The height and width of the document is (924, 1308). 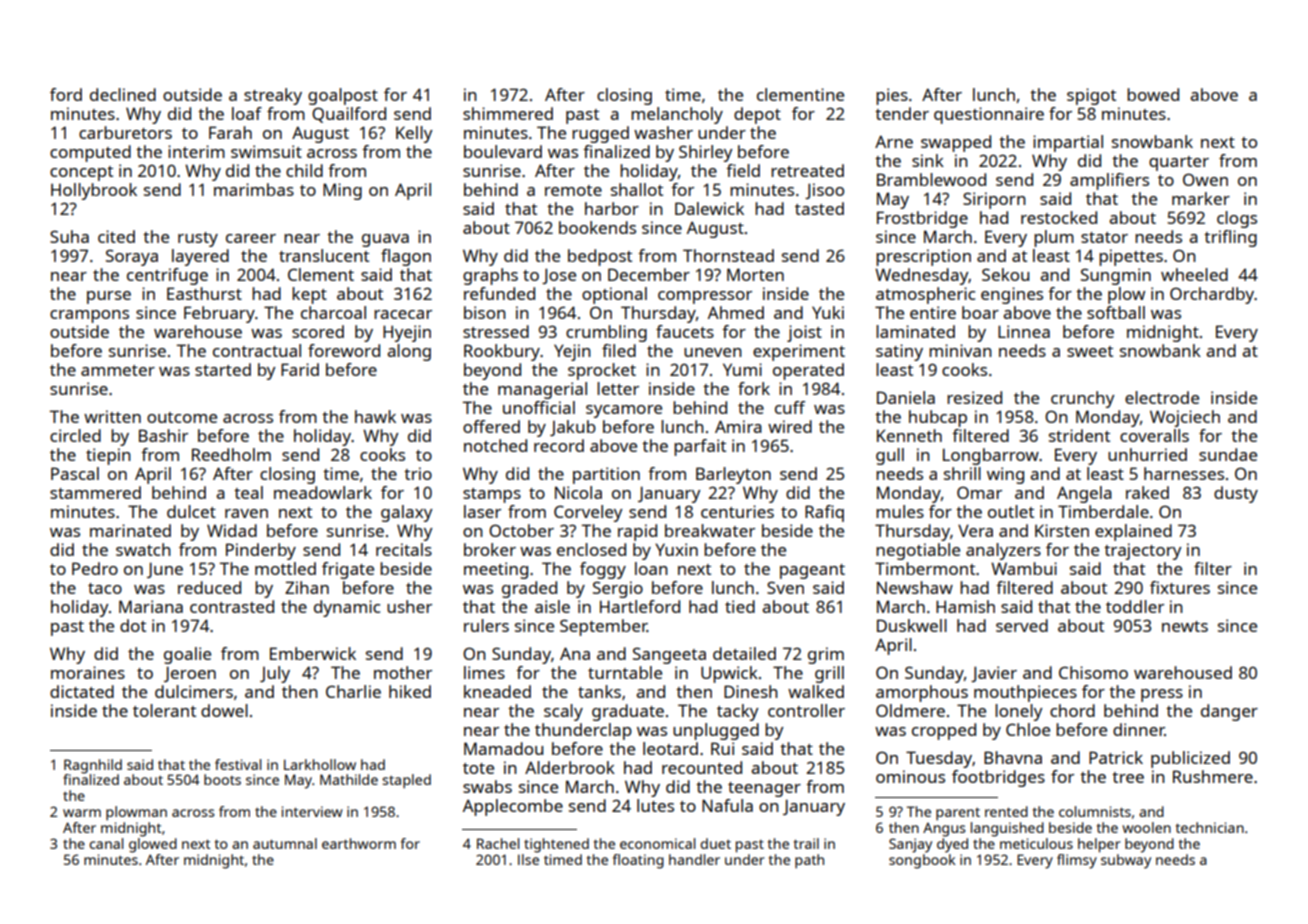 I want to click on glowed, so click(x=153, y=845).
